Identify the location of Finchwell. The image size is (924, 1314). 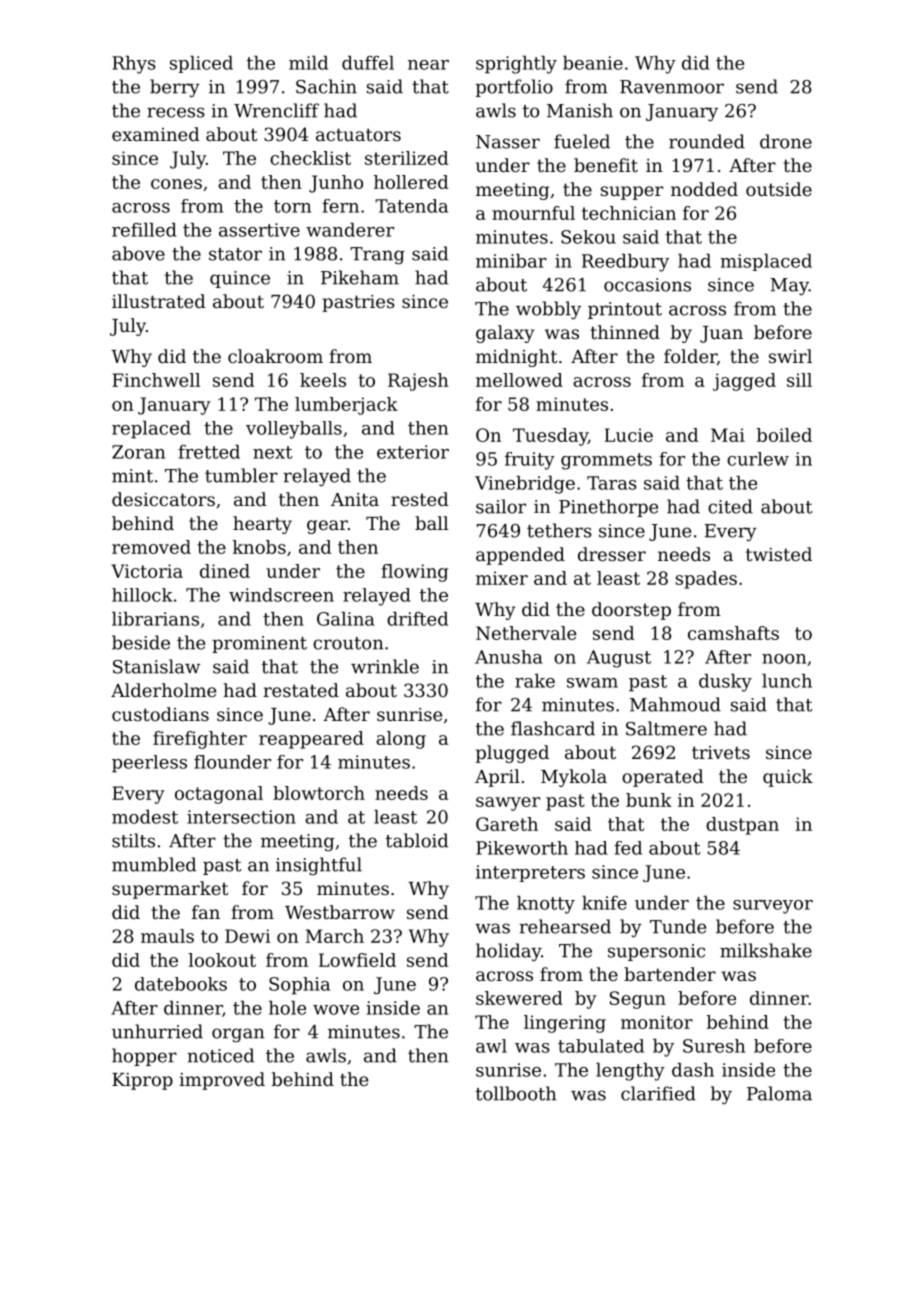
(156, 380).
